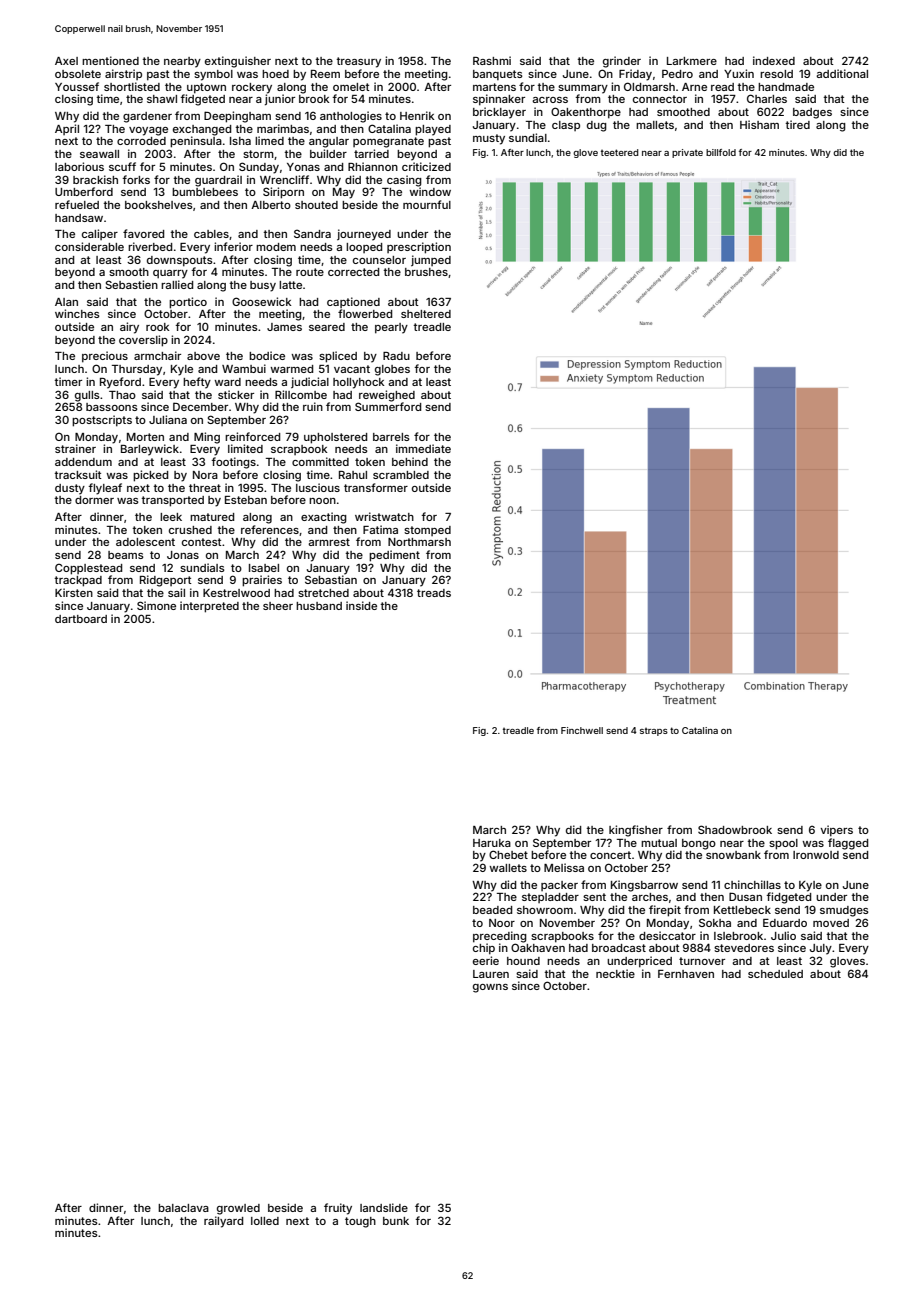 The width and height of the screenshot is (924, 1308). I want to click on teetered, so click(620, 152).
